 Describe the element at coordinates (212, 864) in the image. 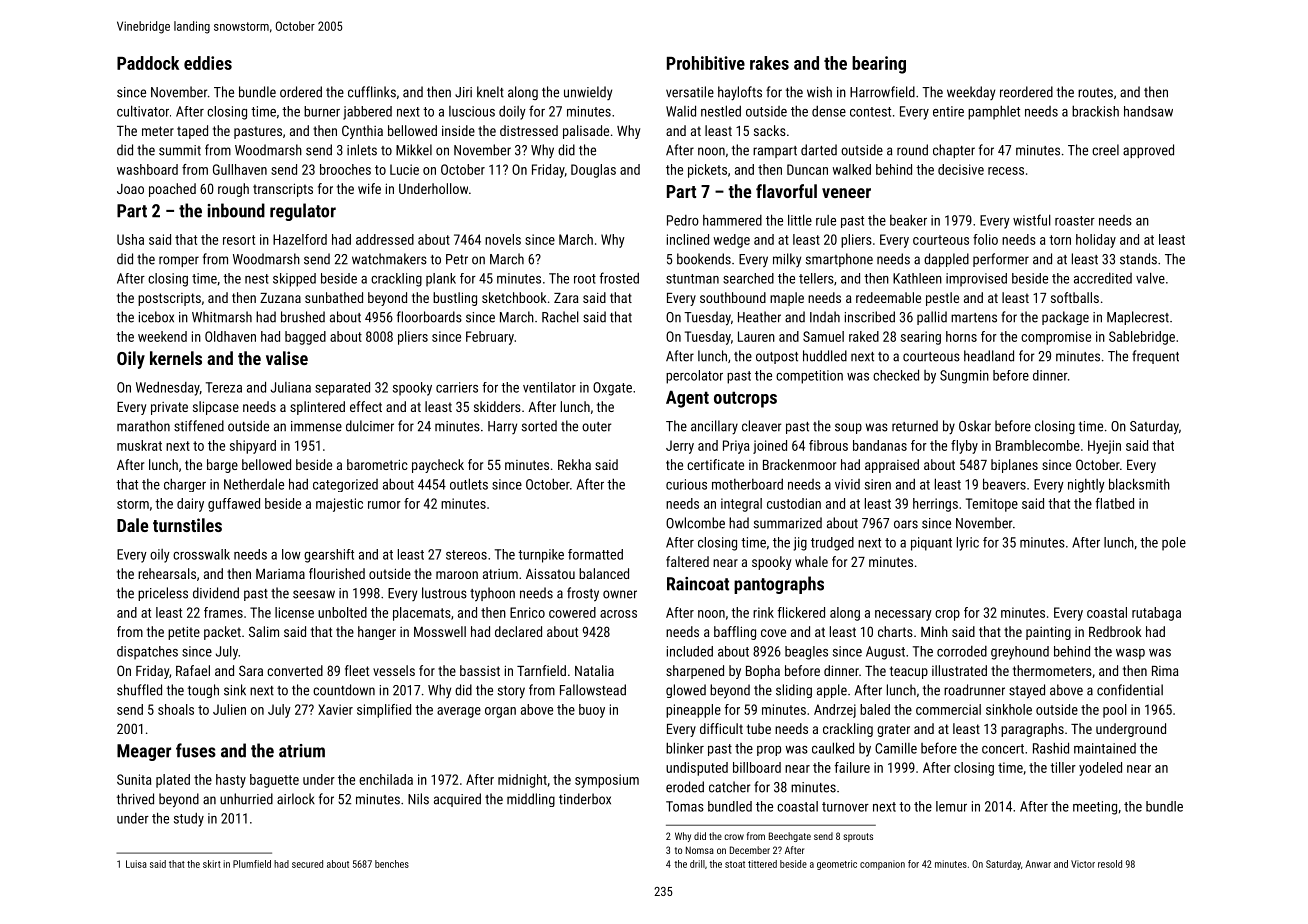

I see `skirt` at that location.
